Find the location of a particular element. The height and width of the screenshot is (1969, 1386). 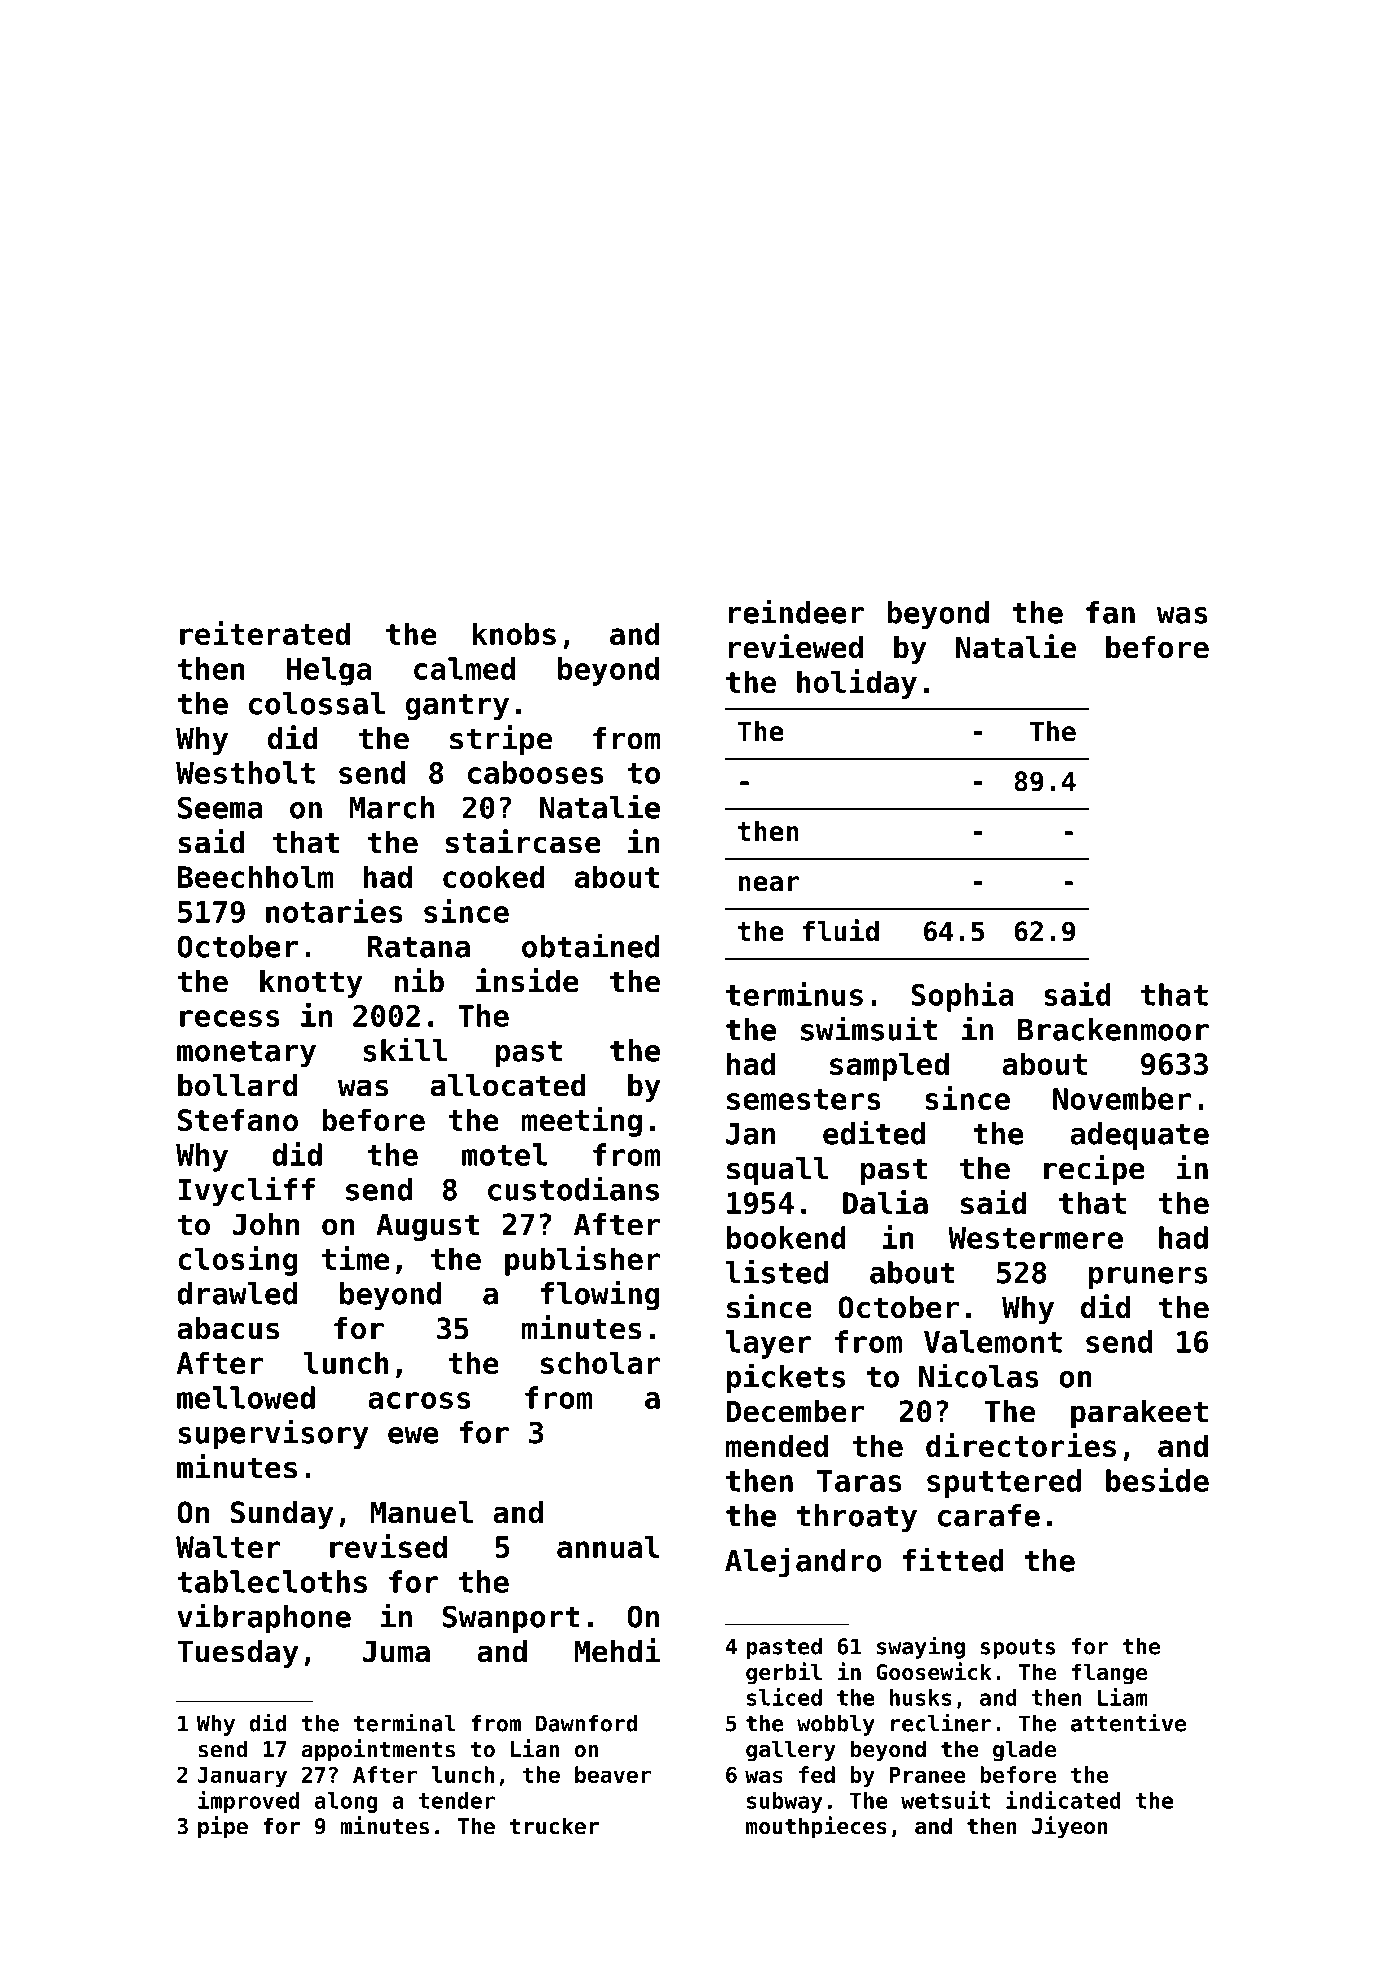

reindeer is located at coordinates (796, 611).
